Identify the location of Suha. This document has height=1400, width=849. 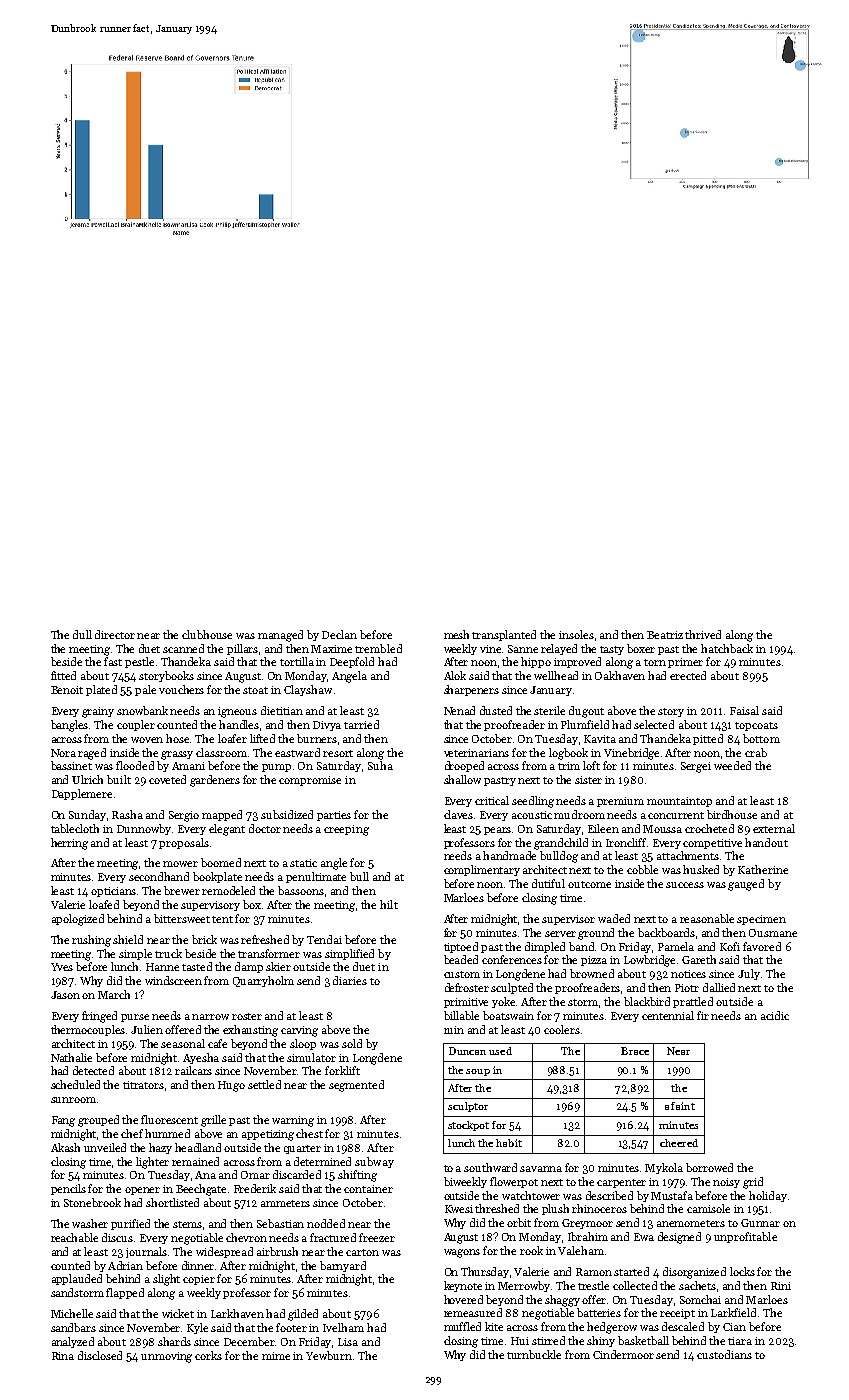
(380, 765).
